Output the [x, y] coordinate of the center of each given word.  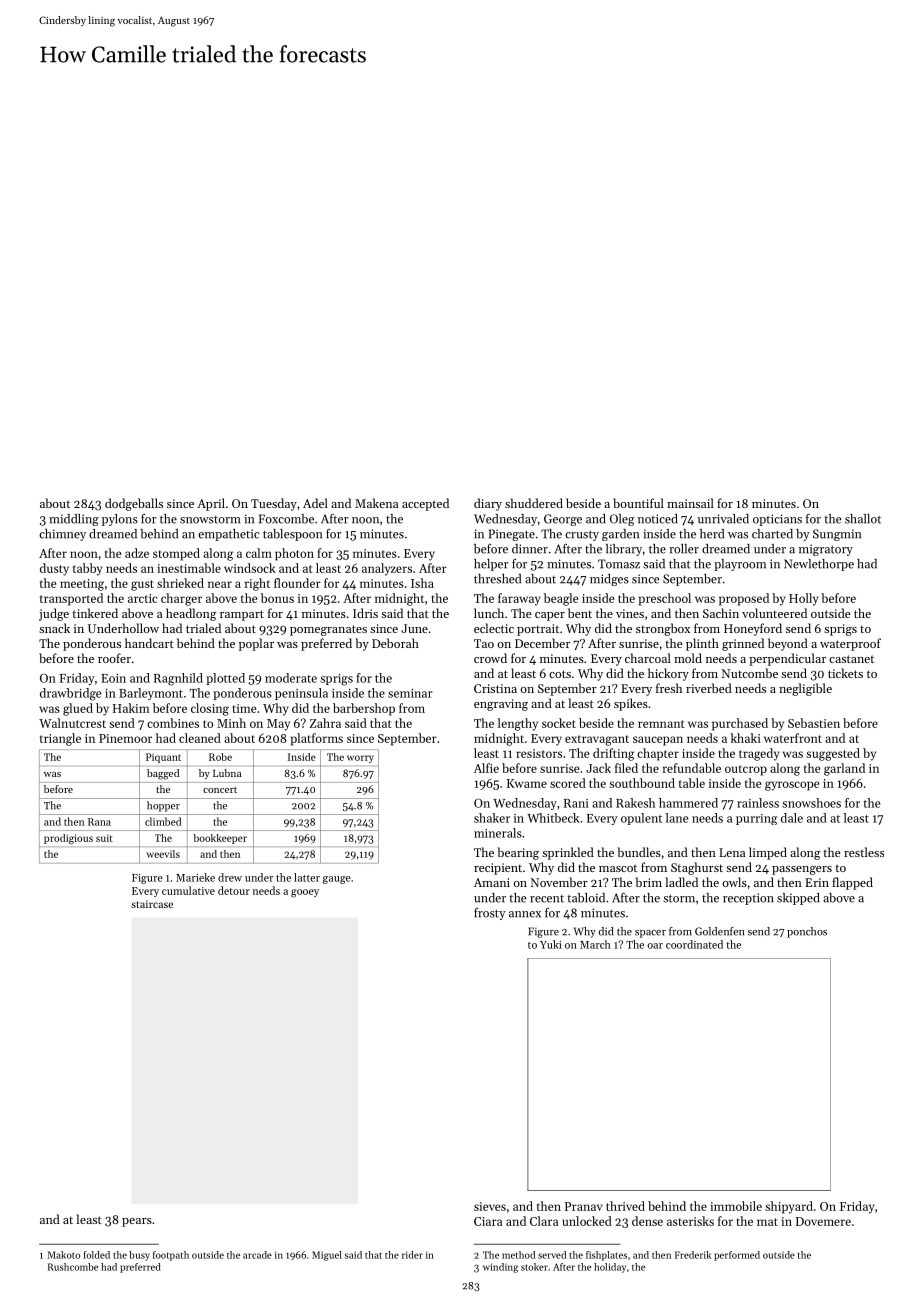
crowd [490, 658]
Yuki [551, 944]
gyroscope [792, 786]
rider [412, 1255]
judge [54, 614]
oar [655, 946]
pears [137, 1222]
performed [737, 1256]
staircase [152, 904]
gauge [337, 880]
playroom [740, 565]
